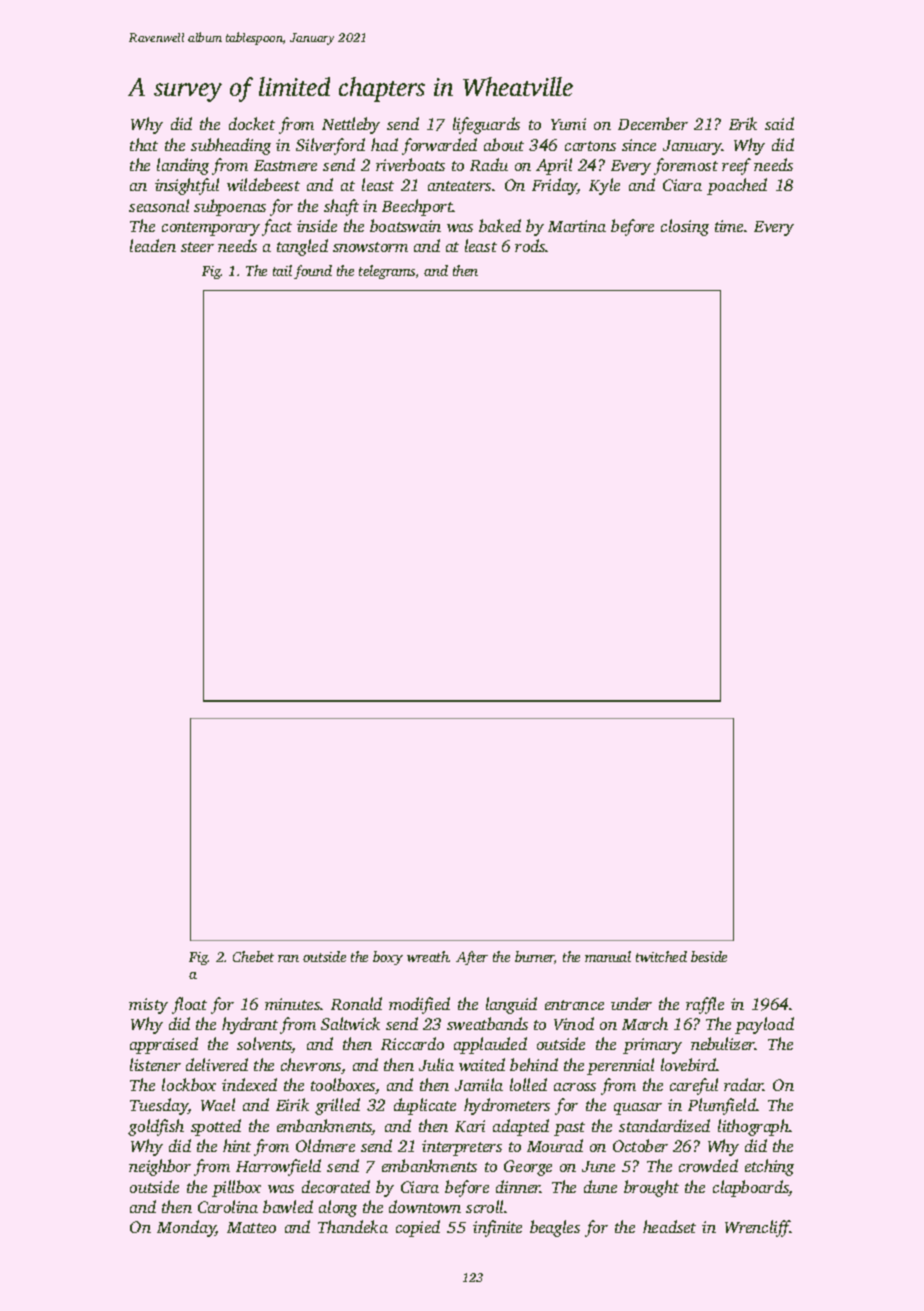  I want to click on After, so click(472, 958).
